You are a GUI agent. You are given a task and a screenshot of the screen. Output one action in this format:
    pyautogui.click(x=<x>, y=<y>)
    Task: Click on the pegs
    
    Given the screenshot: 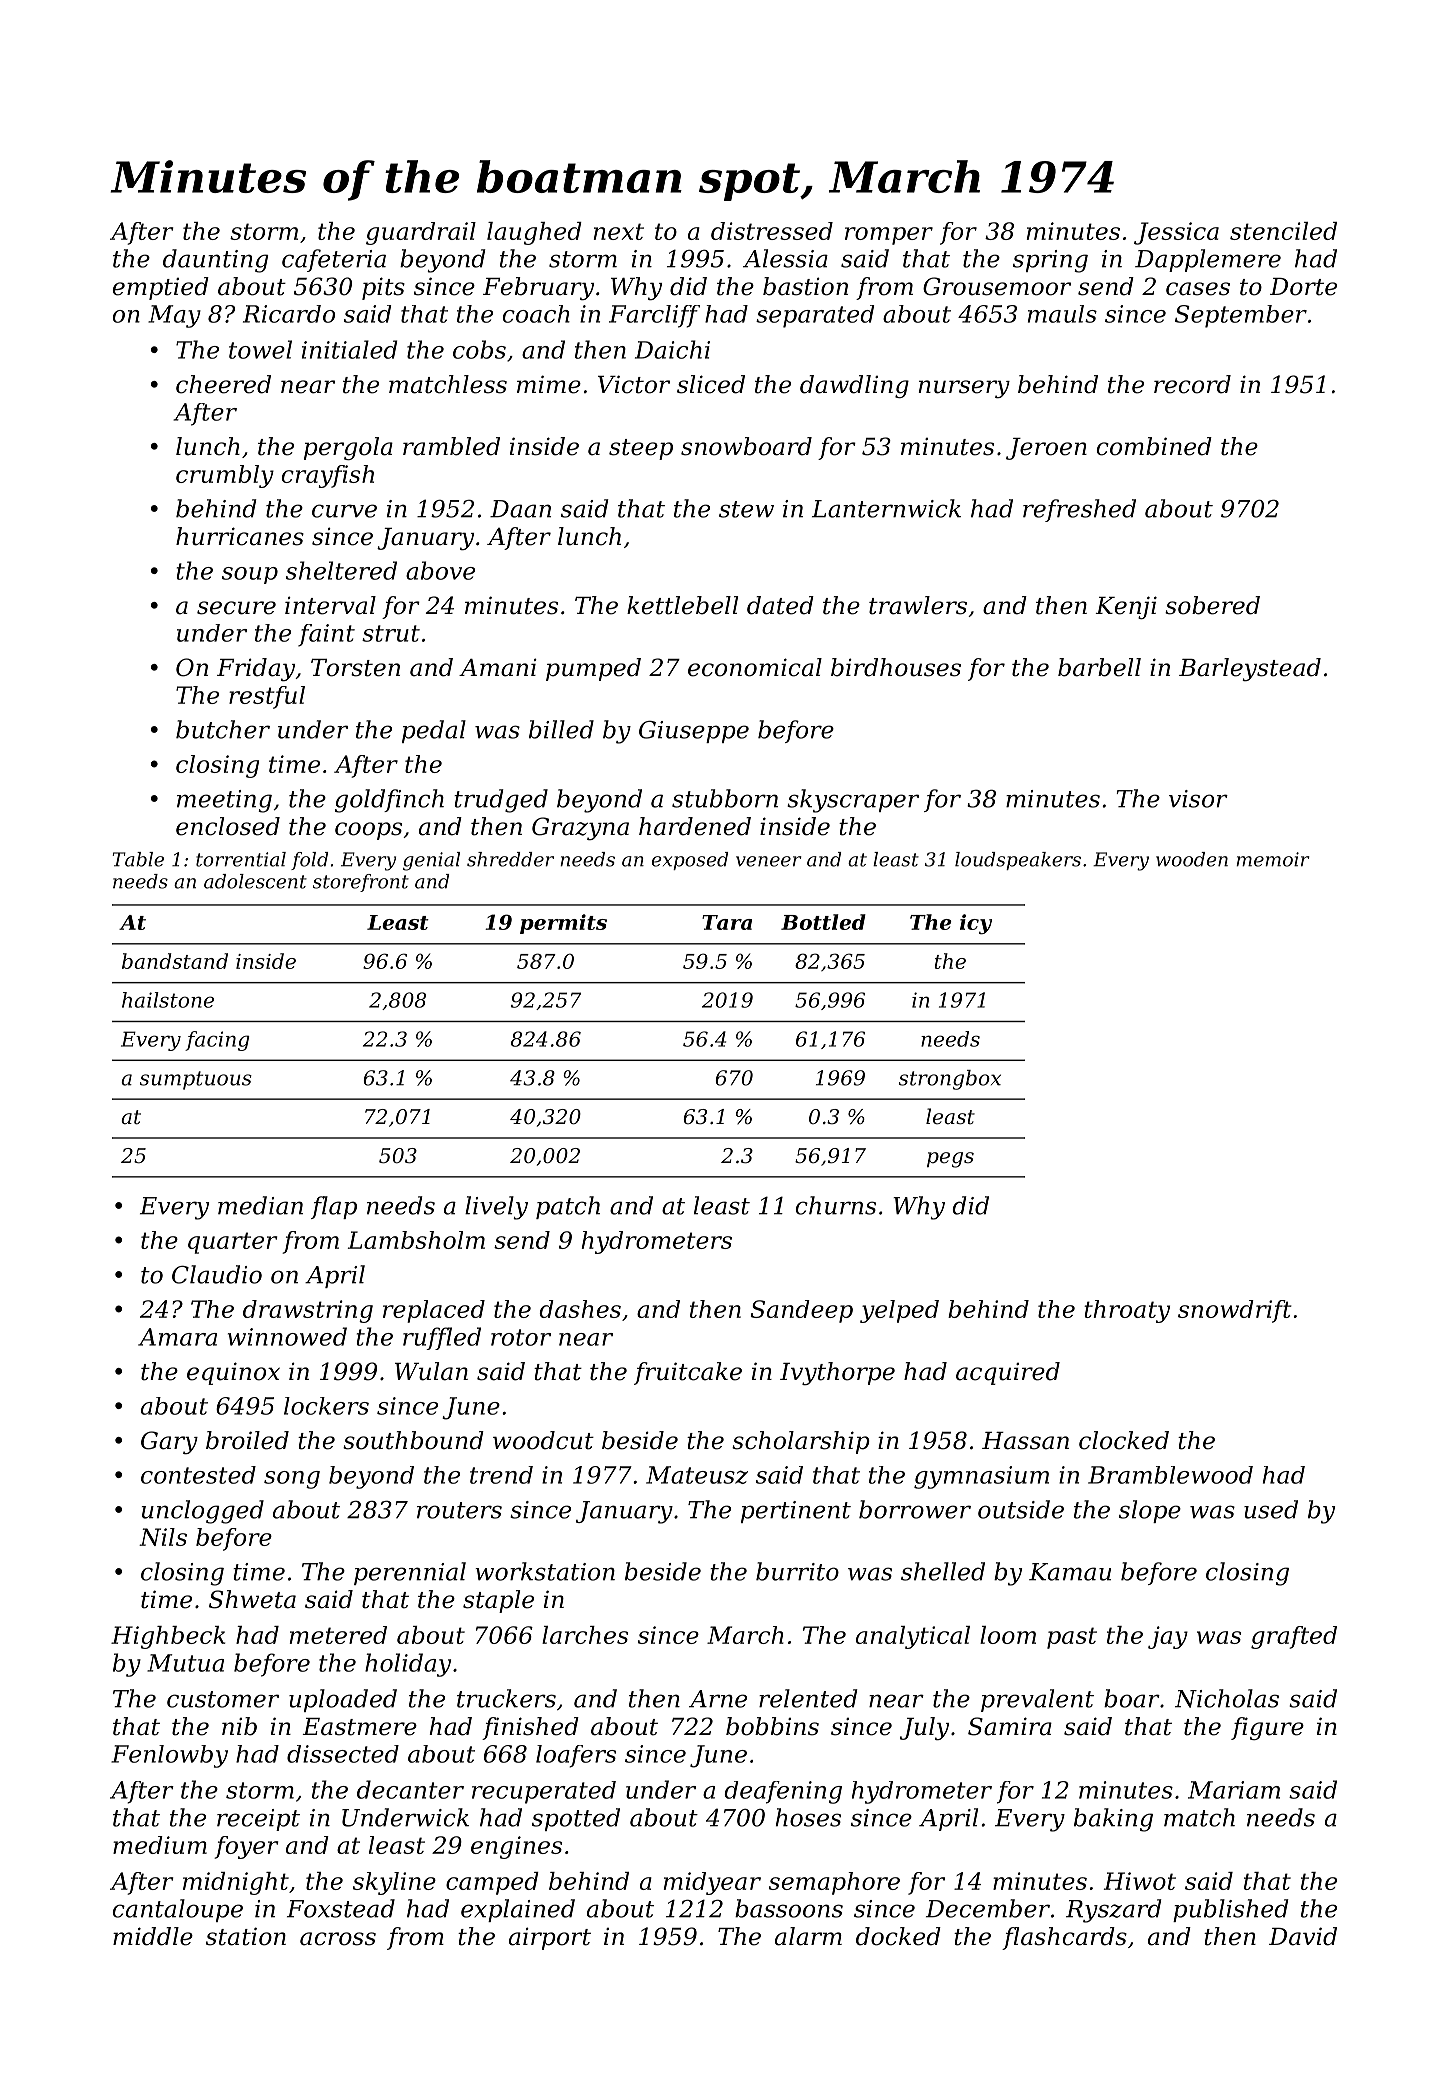 What is the action you would take?
    pyautogui.click(x=950, y=1160)
